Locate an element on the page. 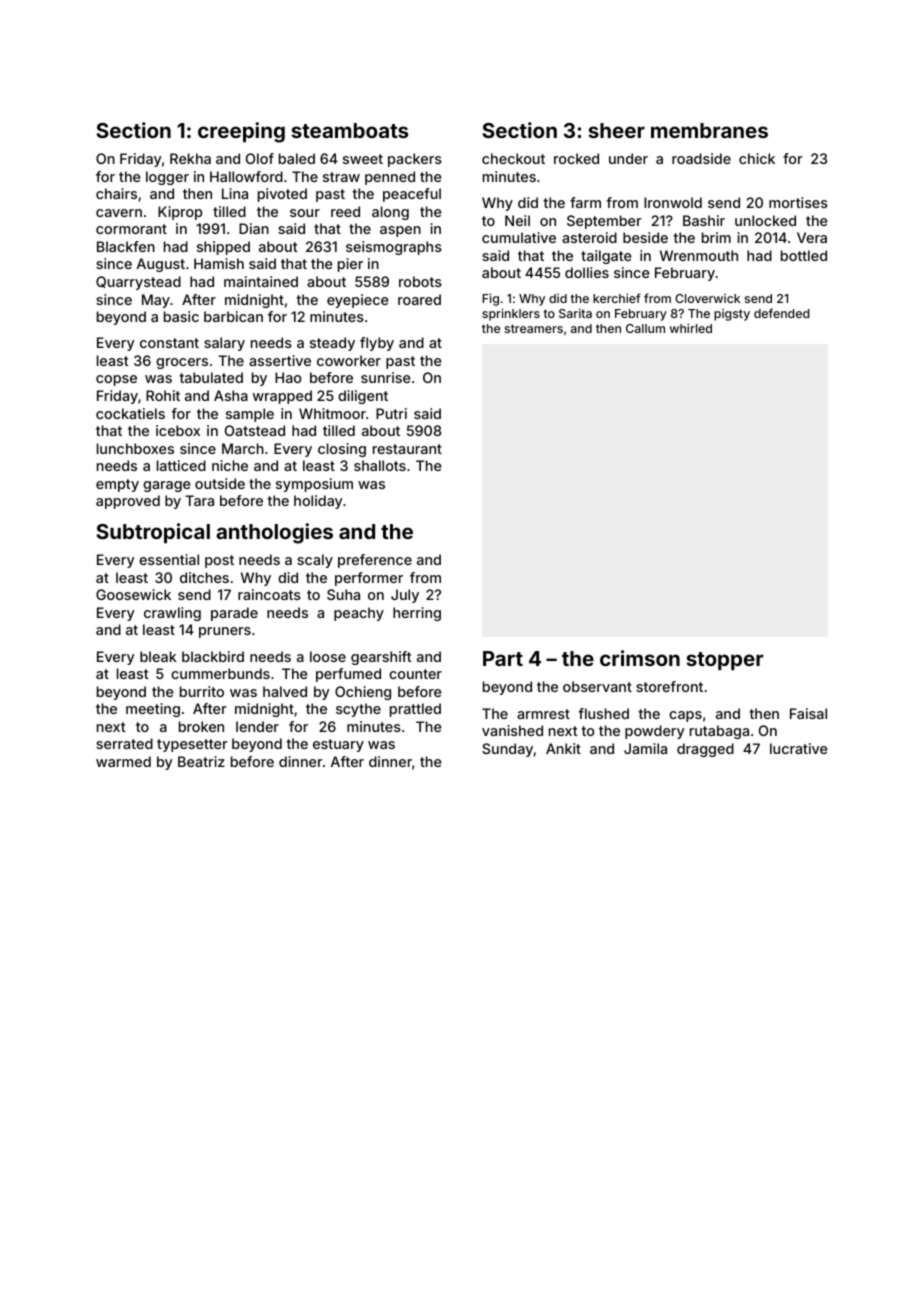 The width and height of the document is (924, 1308). seismographs is located at coordinates (394, 248).
